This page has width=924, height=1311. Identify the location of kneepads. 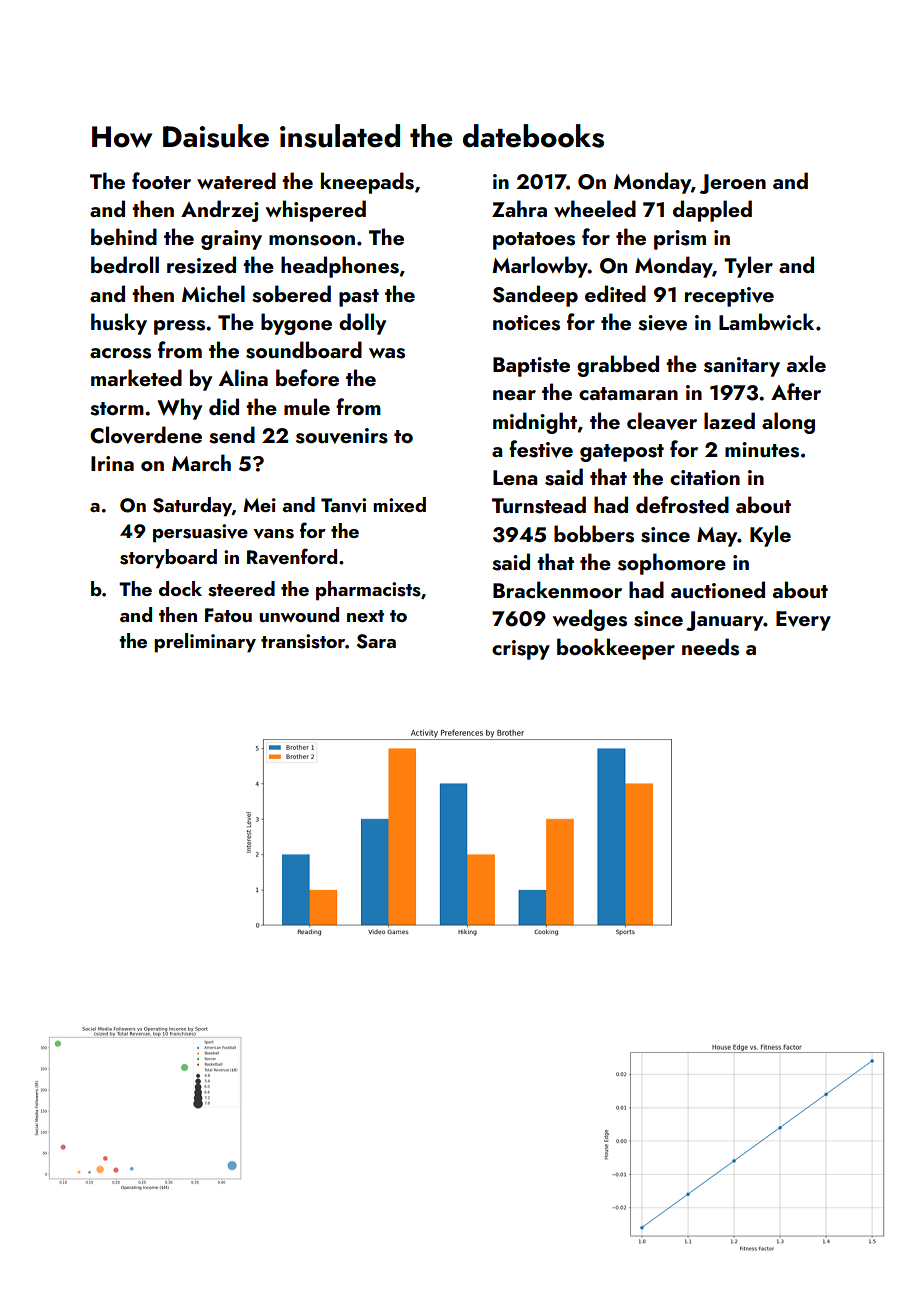
(367, 183).
